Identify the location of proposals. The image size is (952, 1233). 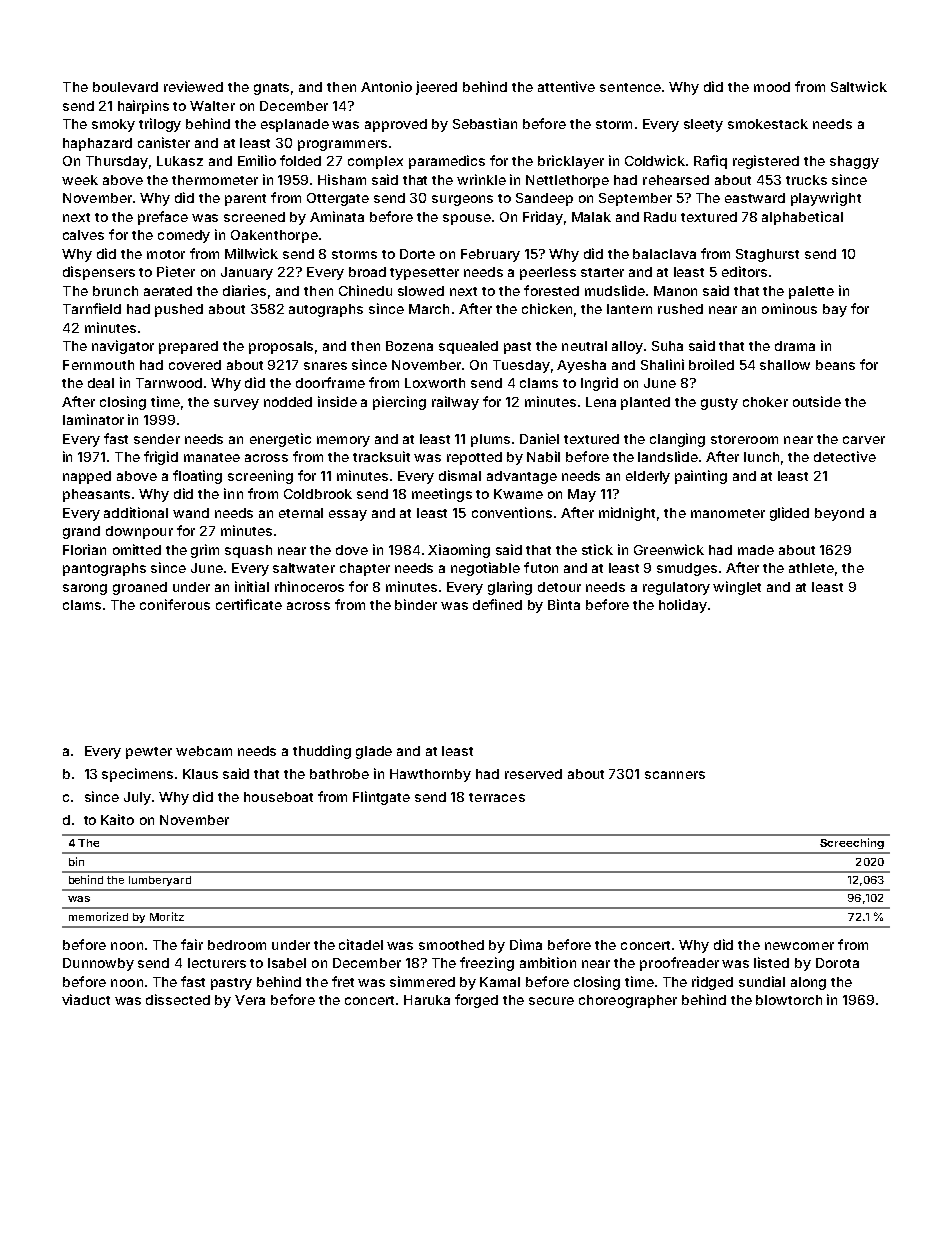
(281, 347).
